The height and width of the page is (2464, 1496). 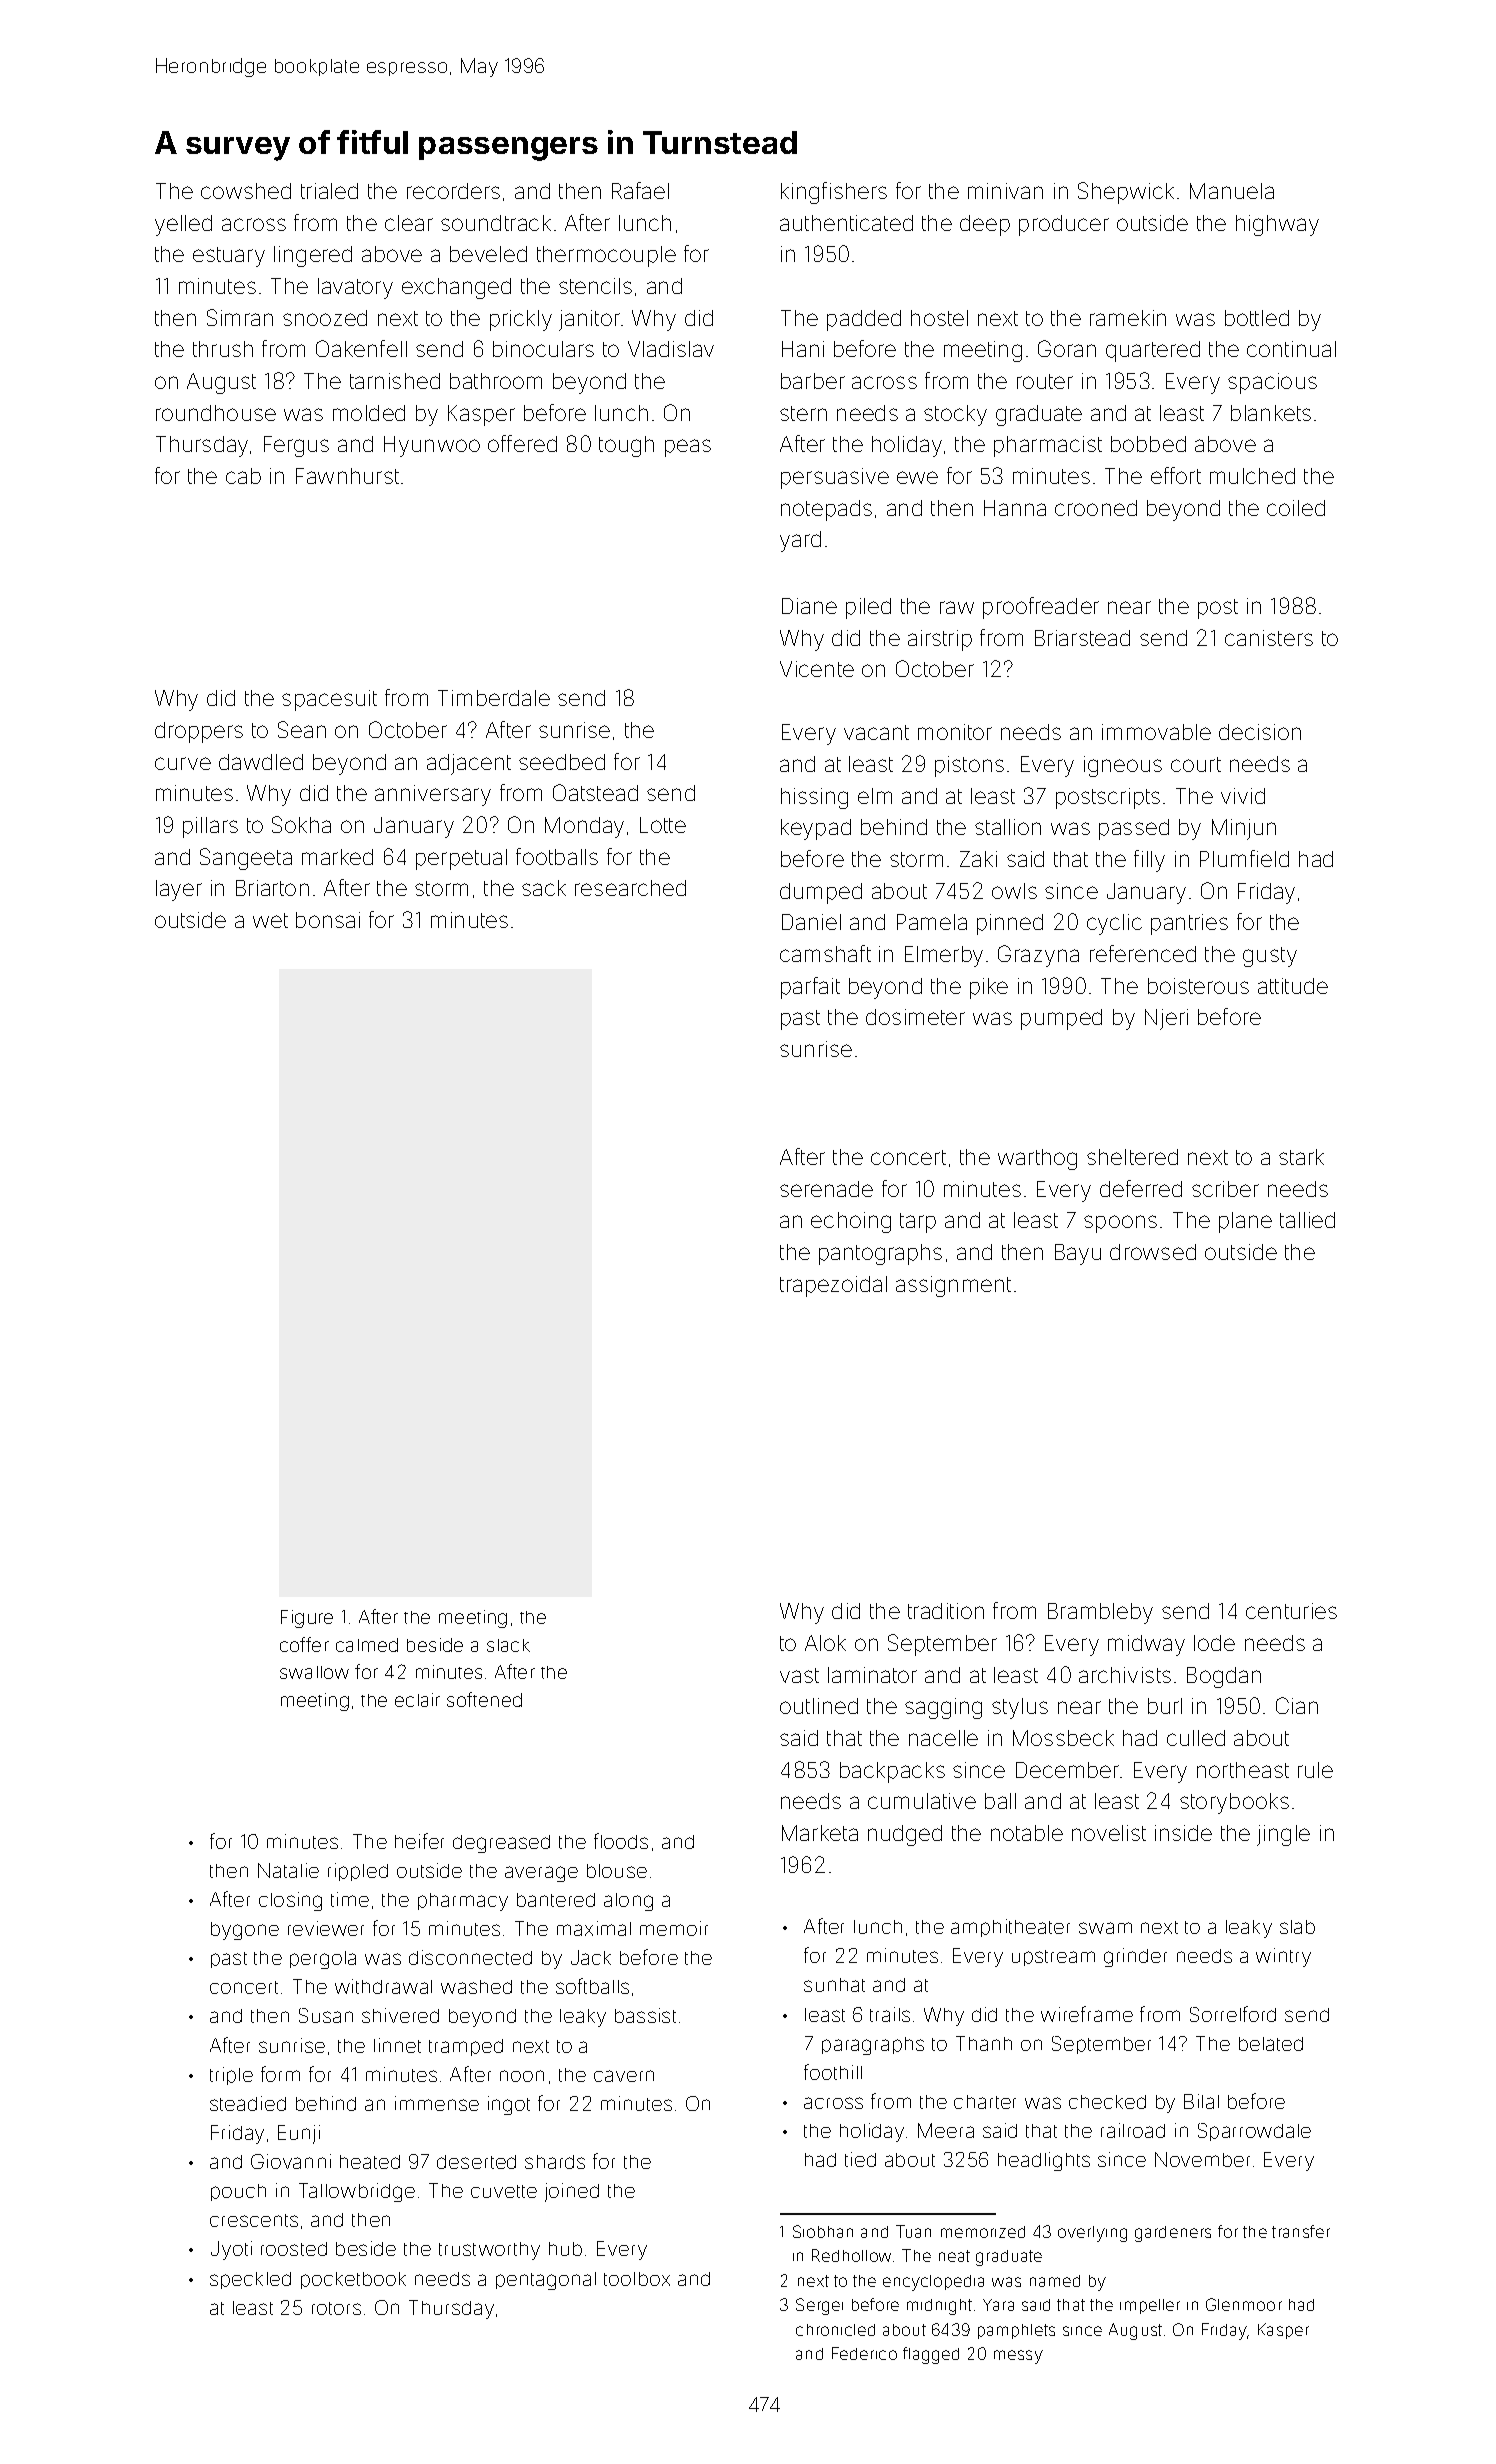 I want to click on thrush, so click(x=223, y=349).
